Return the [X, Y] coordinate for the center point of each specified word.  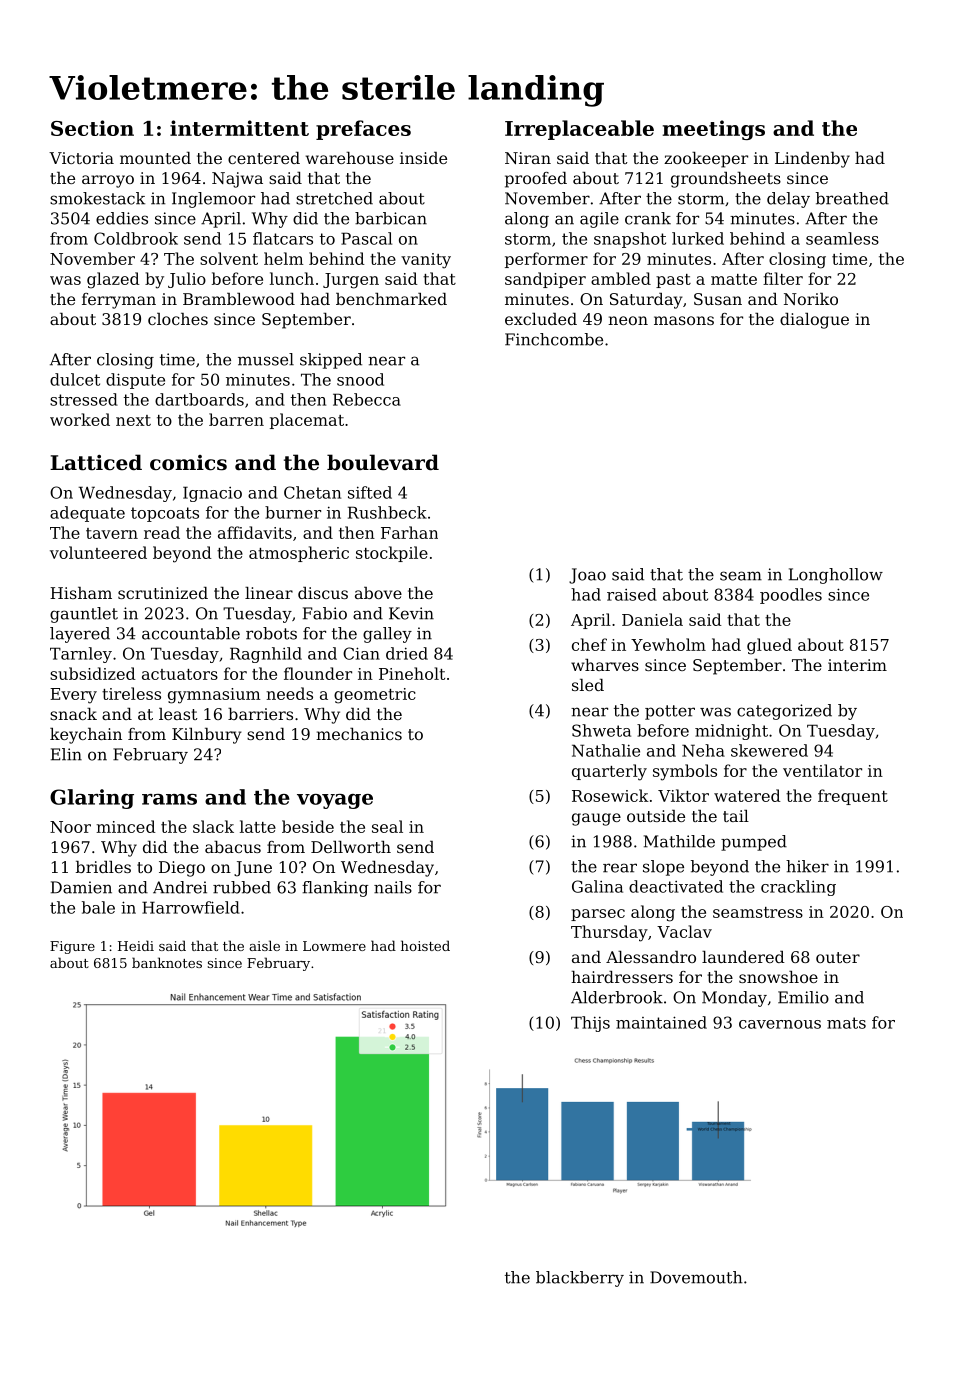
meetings [714, 130]
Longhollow [836, 576]
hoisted [425, 945]
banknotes [167, 962]
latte [258, 826]
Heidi [136, 945]
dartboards [199, 399]
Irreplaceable [579, 130]
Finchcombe [554, 339]
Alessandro [651, 957]
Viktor [683, 795]
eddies [122, 218]
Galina [597, 886]
